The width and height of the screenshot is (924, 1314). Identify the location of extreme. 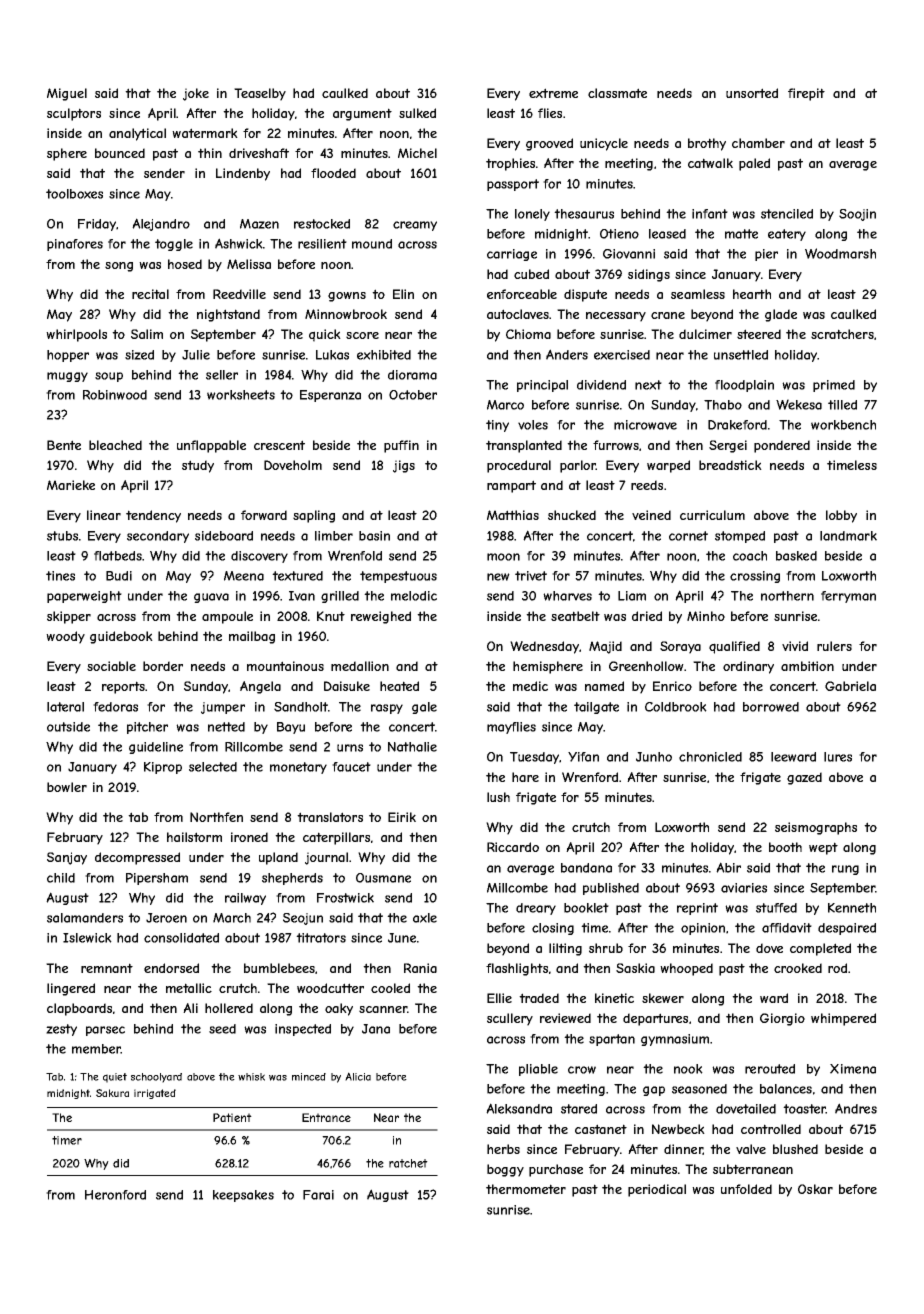
(553, 93).
